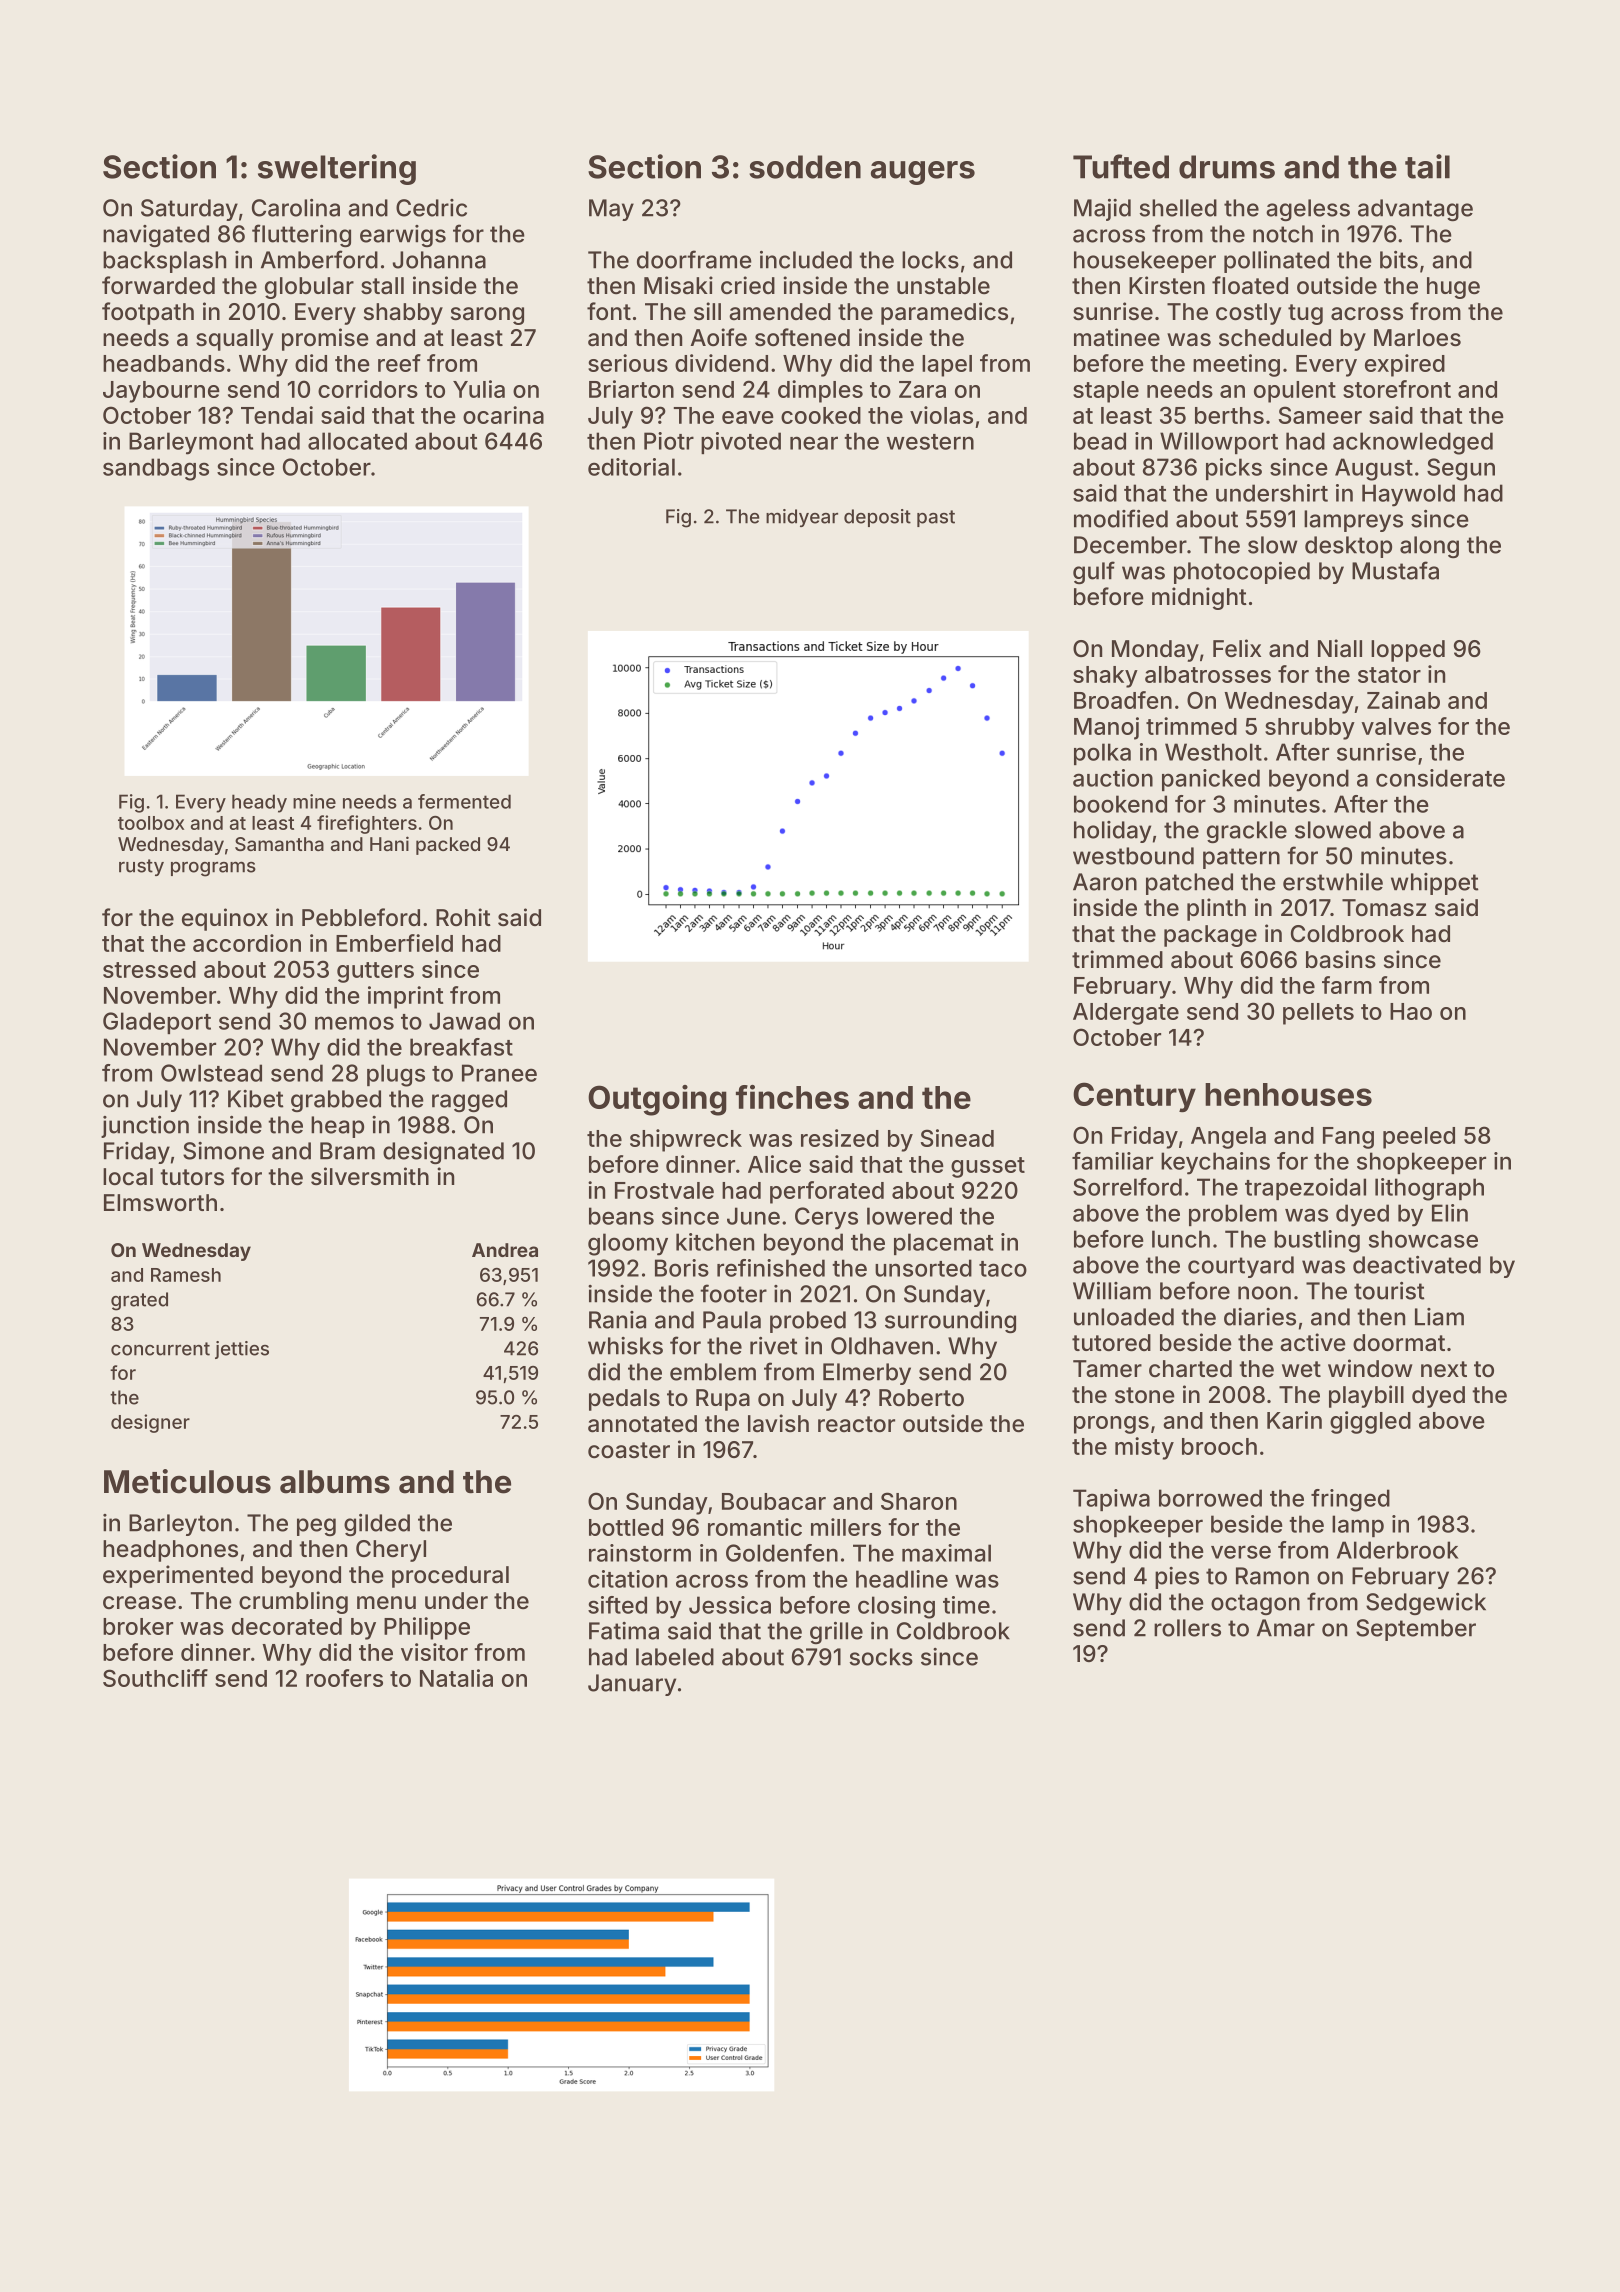  What do you see at coordinates (156, 469) in the page?
I see `sandbags` at bounding box center [156, 469].
